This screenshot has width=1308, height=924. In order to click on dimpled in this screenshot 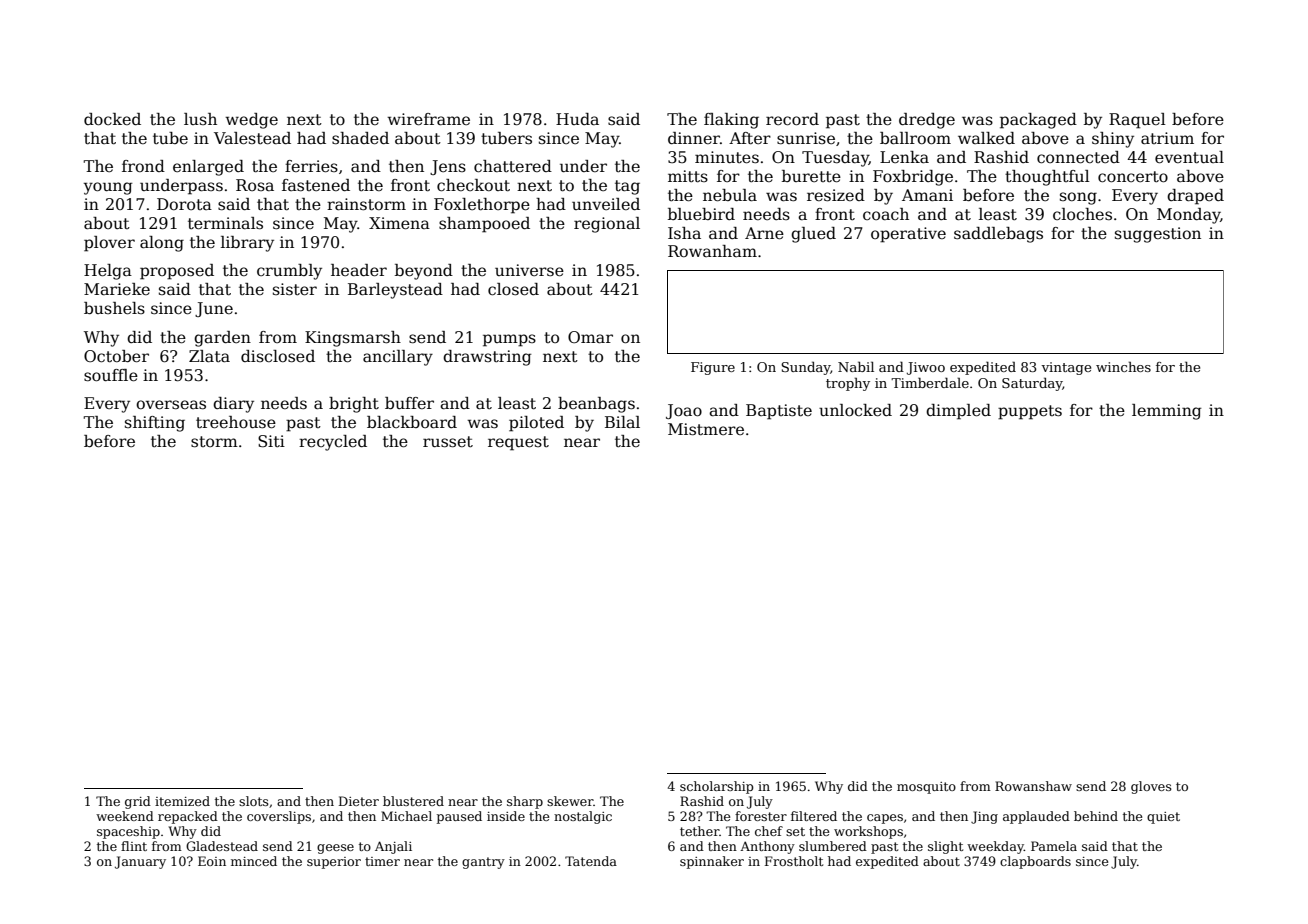, I will do `click(958, 412)`.
